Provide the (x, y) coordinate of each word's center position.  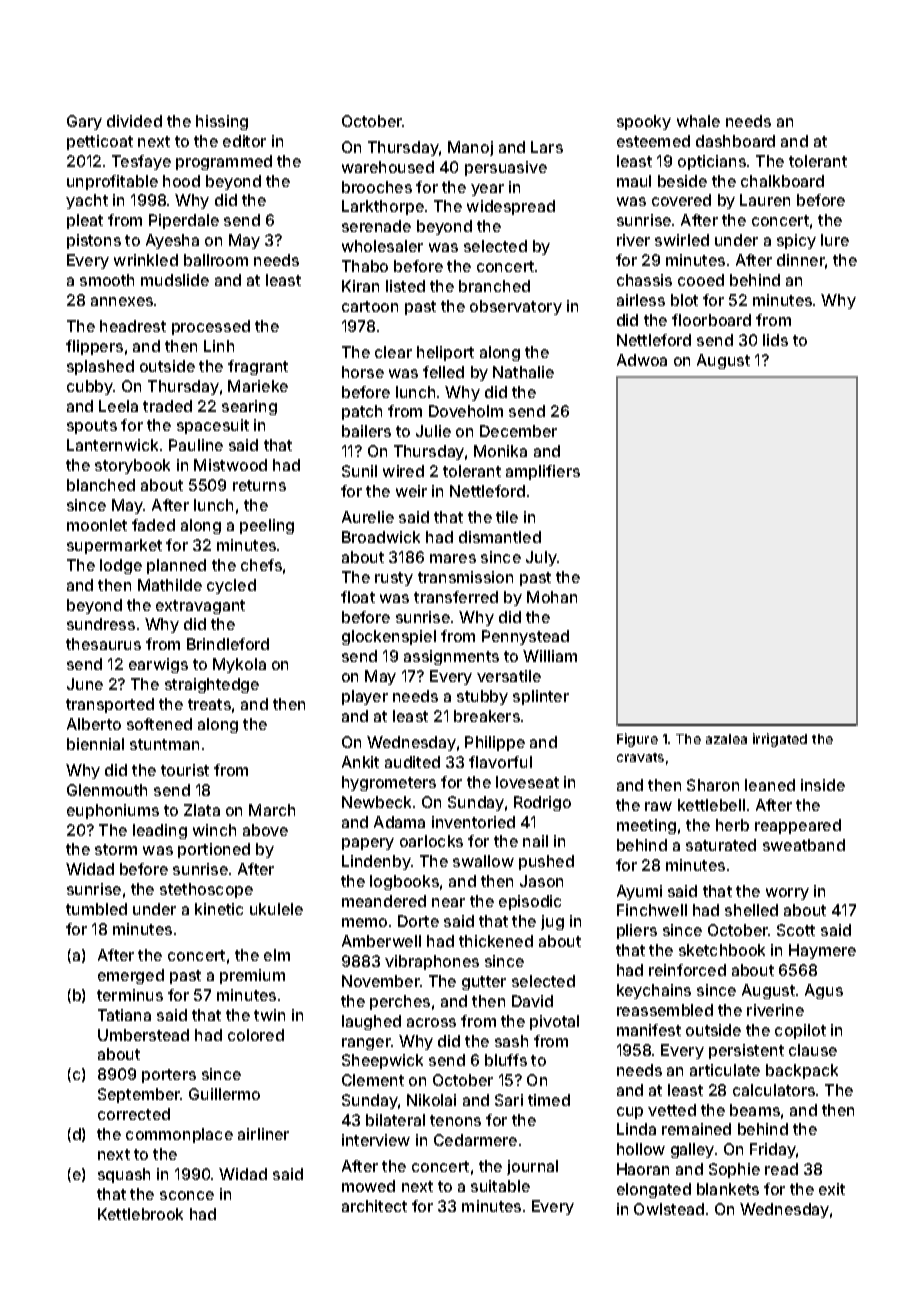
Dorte (418, 921)
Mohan (552, 597)
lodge (121, 566)
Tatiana (124, 1015)
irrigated (780, 740)
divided (134, 121)
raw (658, 806)
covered (681, 200)
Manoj (470, 148)
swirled (682, 240)
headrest (133, 326)
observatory (516, 307)
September (139, 1095)
